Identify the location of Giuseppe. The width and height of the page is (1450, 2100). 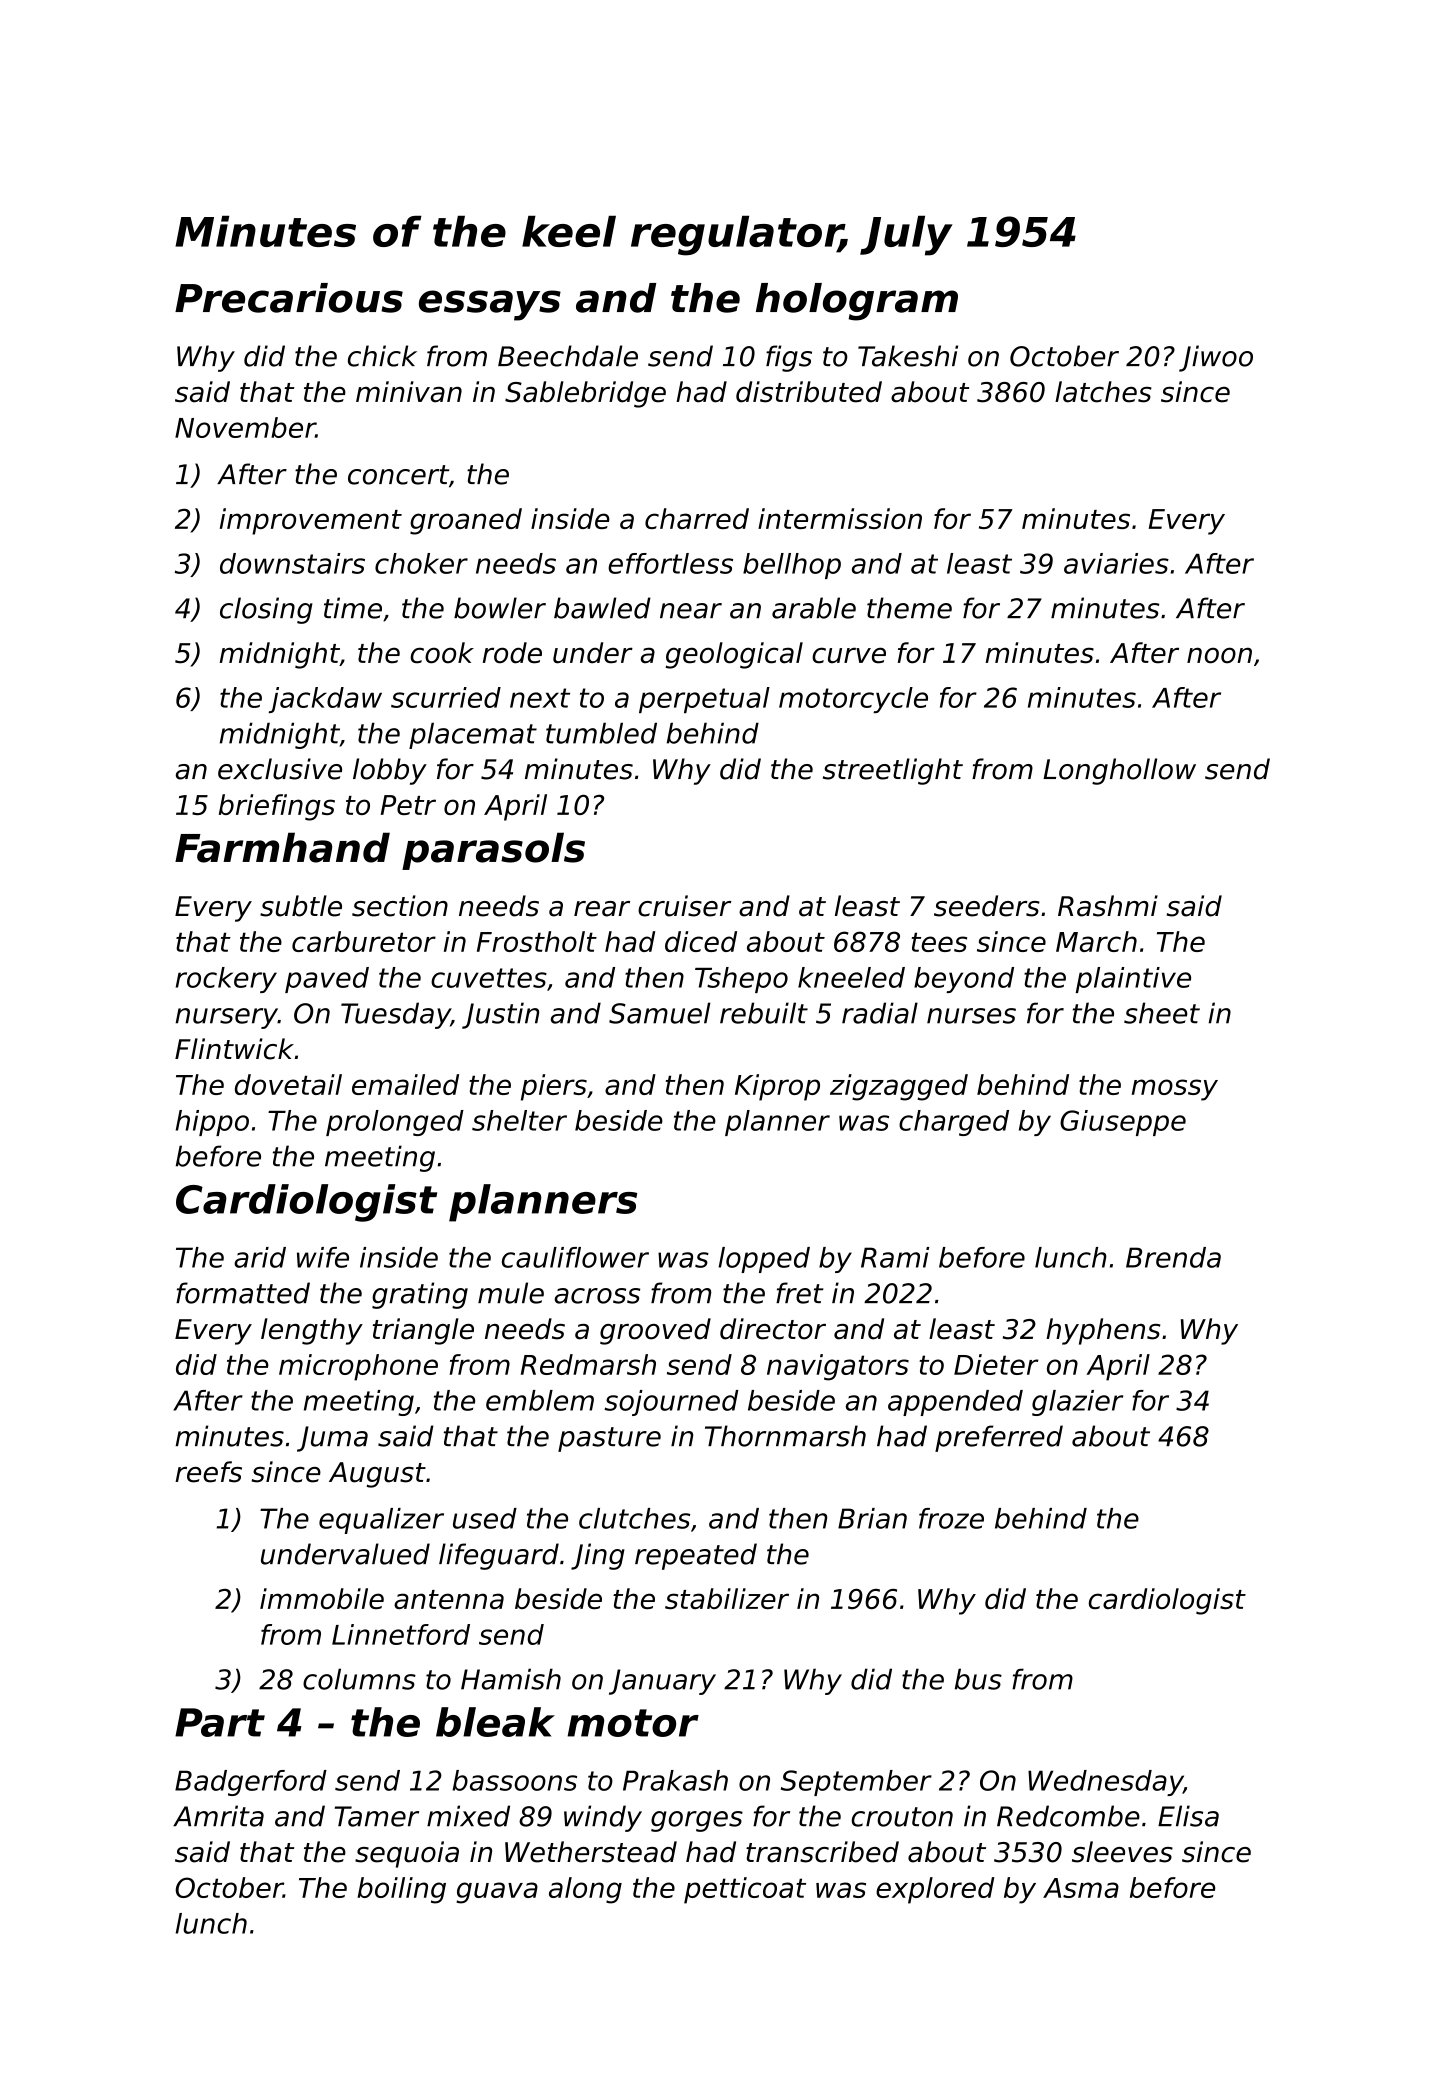
(1123, 1123).
